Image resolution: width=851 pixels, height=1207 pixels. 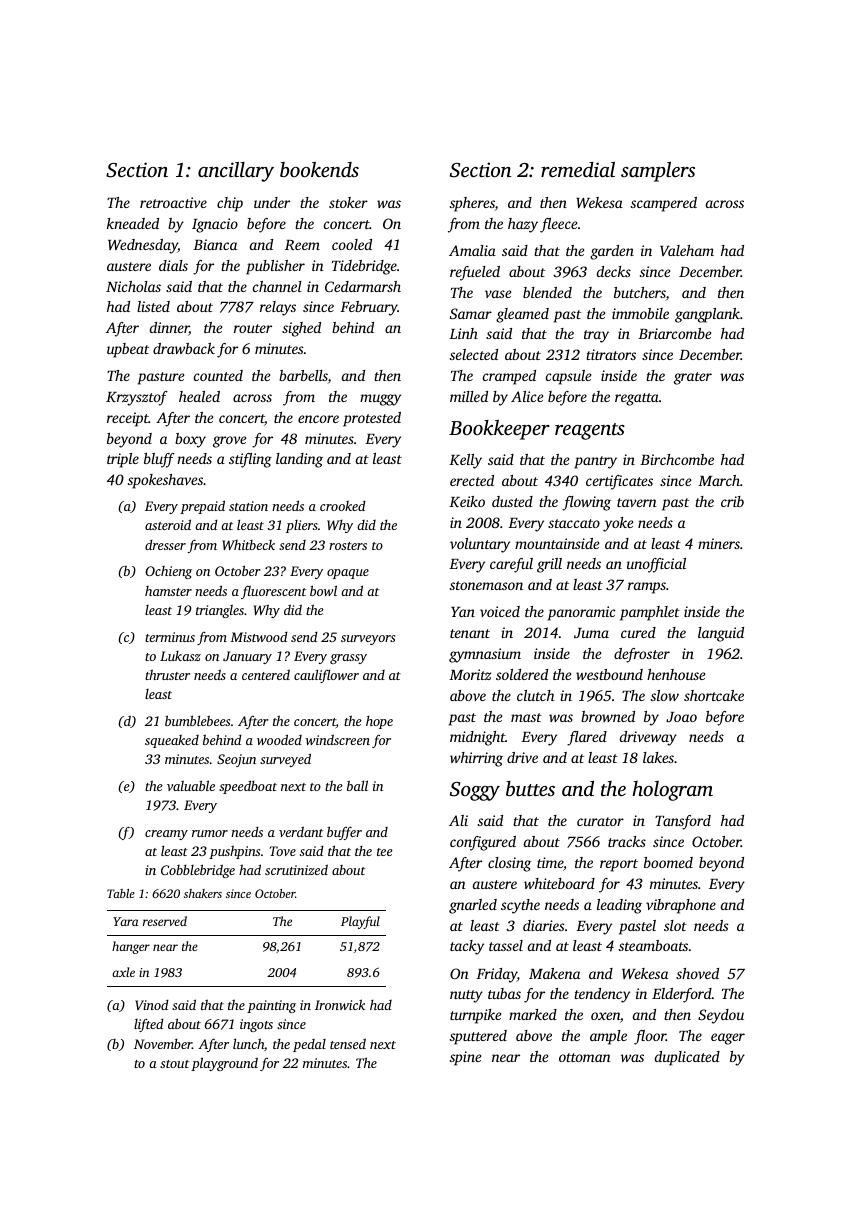 What do you see at coordinates (596, 336) in the image?
I see `tray` at bounding box center [596, 336].
